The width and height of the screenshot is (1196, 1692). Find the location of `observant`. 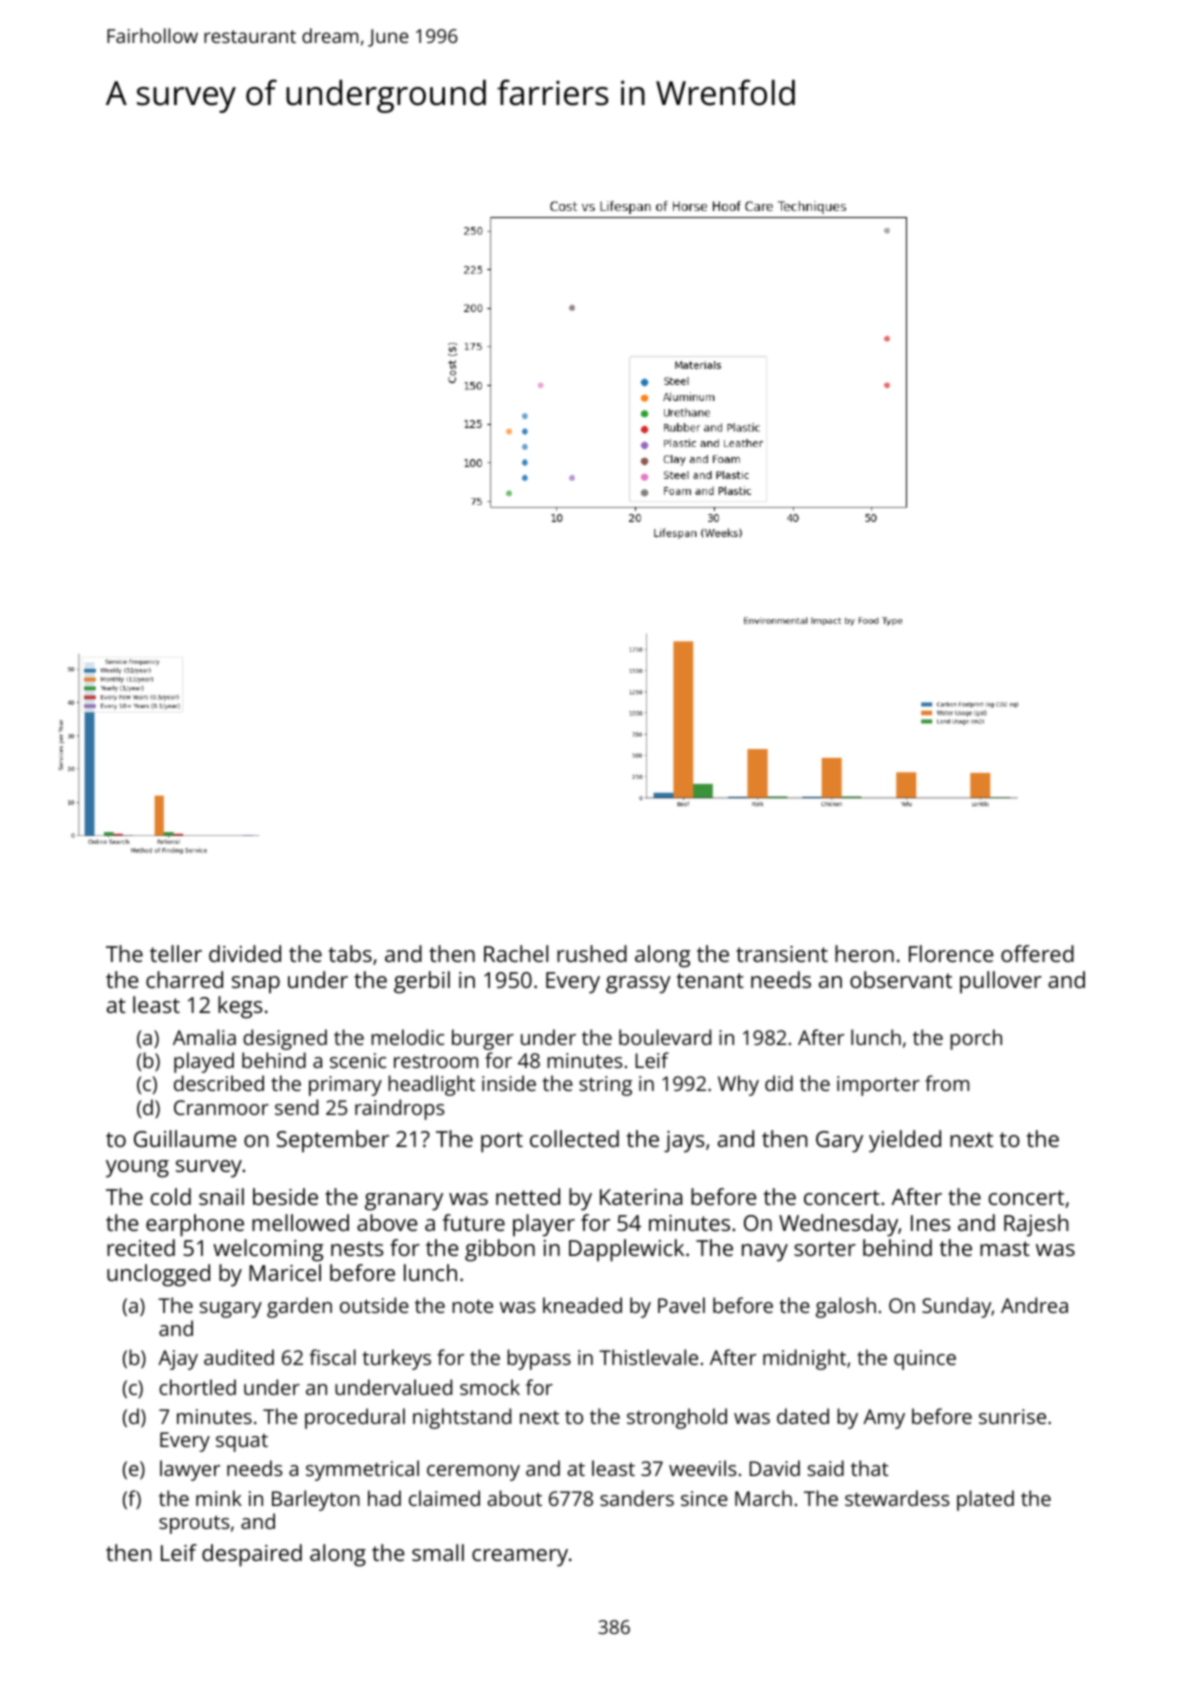

observant is located at coordinates (901, 979).
